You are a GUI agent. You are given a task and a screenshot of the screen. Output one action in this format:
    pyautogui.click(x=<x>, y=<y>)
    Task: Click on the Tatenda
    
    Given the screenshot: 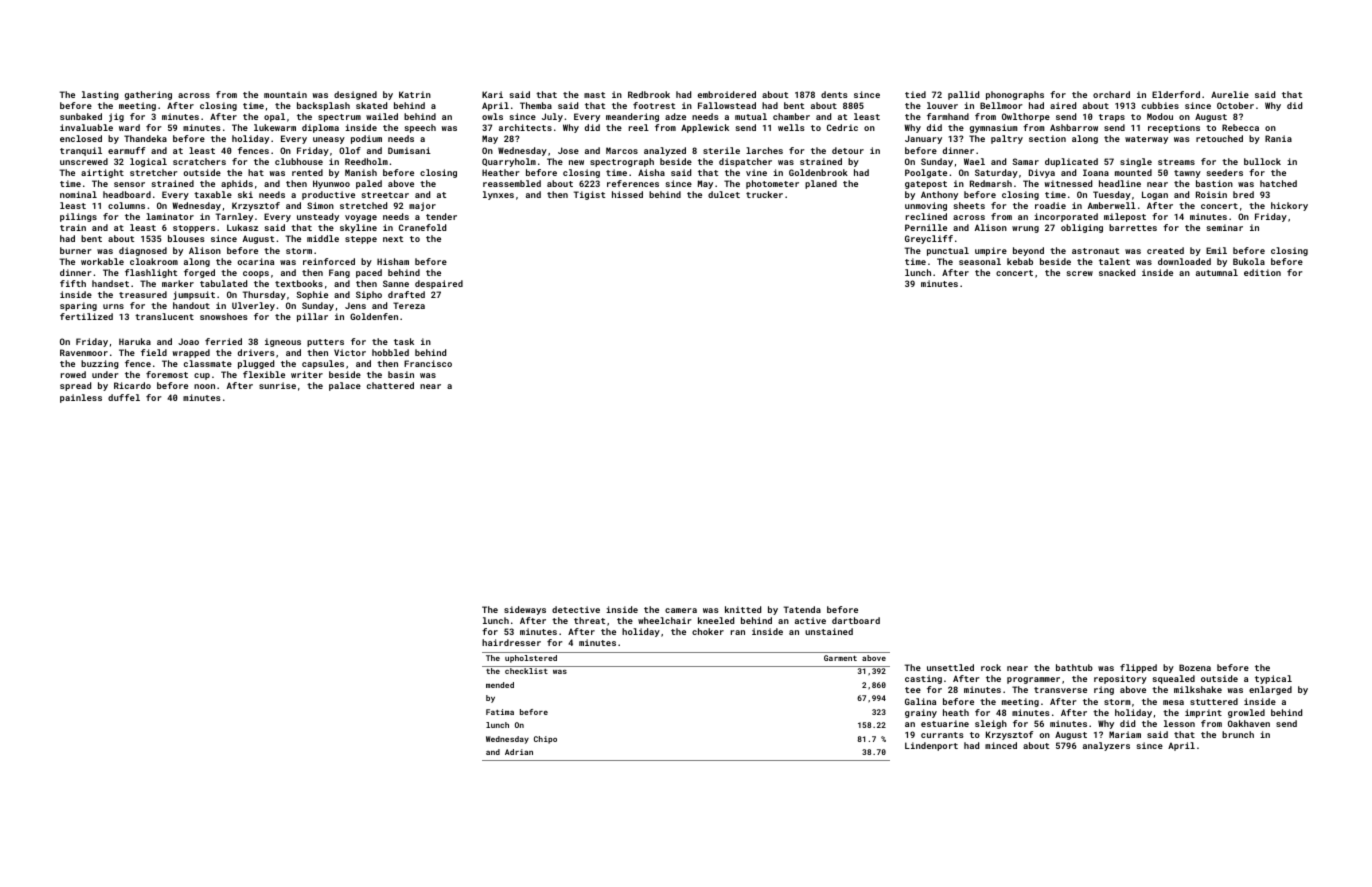 What is the action you would take?
    pyautogui.click(x=802, y=609)
